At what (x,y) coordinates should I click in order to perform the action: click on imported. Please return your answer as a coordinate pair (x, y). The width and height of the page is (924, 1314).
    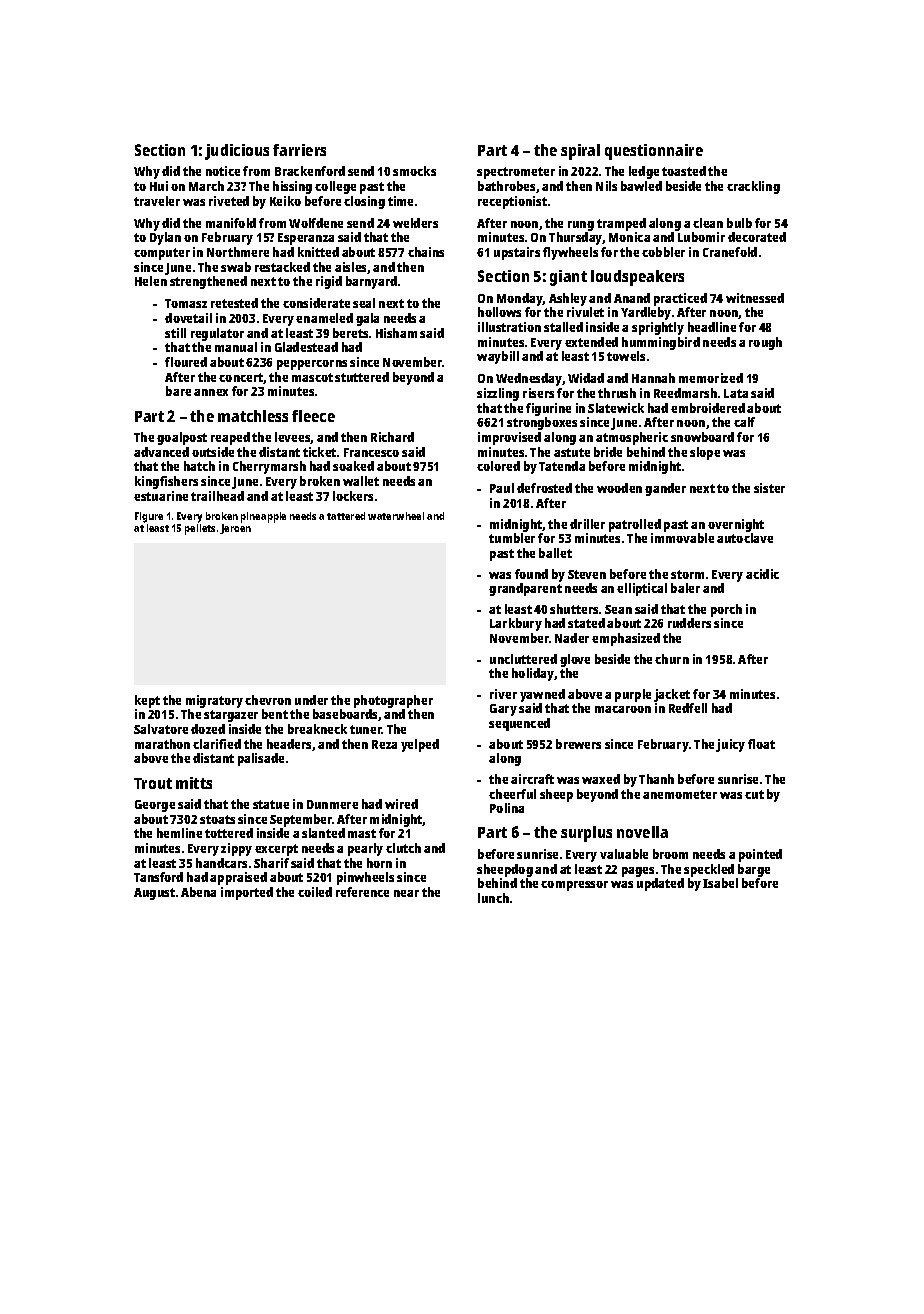
    Looking at the image, I should click on (247, 893).
